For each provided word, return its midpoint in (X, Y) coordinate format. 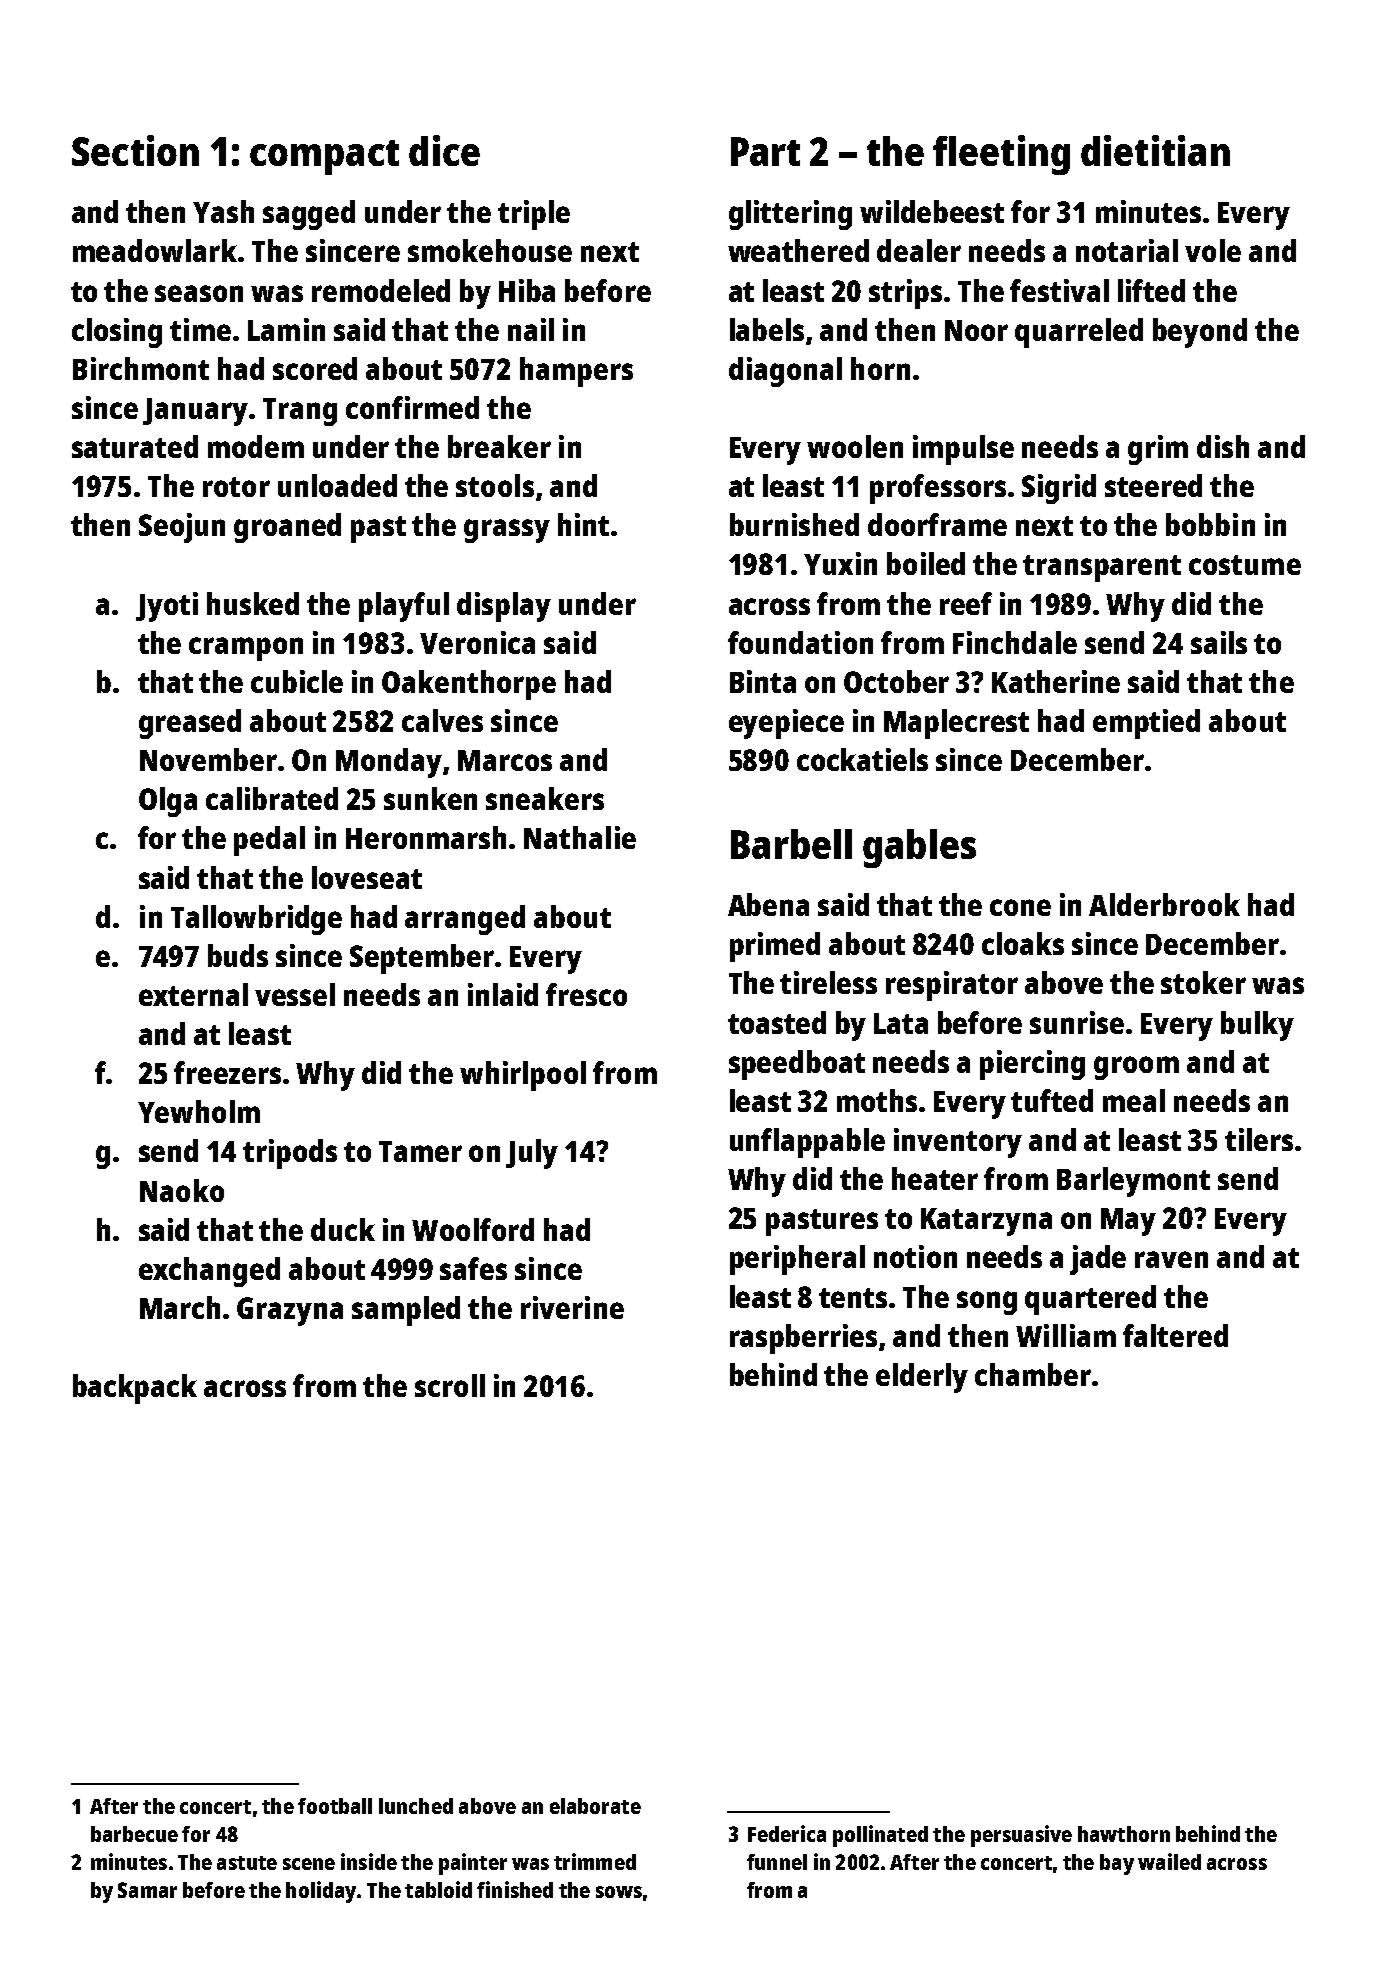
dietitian (1155, 150)
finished (515, 1889)
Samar (147, 1890)
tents (853, 1298)
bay (1117, 1864)
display (504, 607)
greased (190, 724)
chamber (1033, 1374)
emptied (1146, 724)
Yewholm (199, 1111)
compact (324, 157)
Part (765, 151)
